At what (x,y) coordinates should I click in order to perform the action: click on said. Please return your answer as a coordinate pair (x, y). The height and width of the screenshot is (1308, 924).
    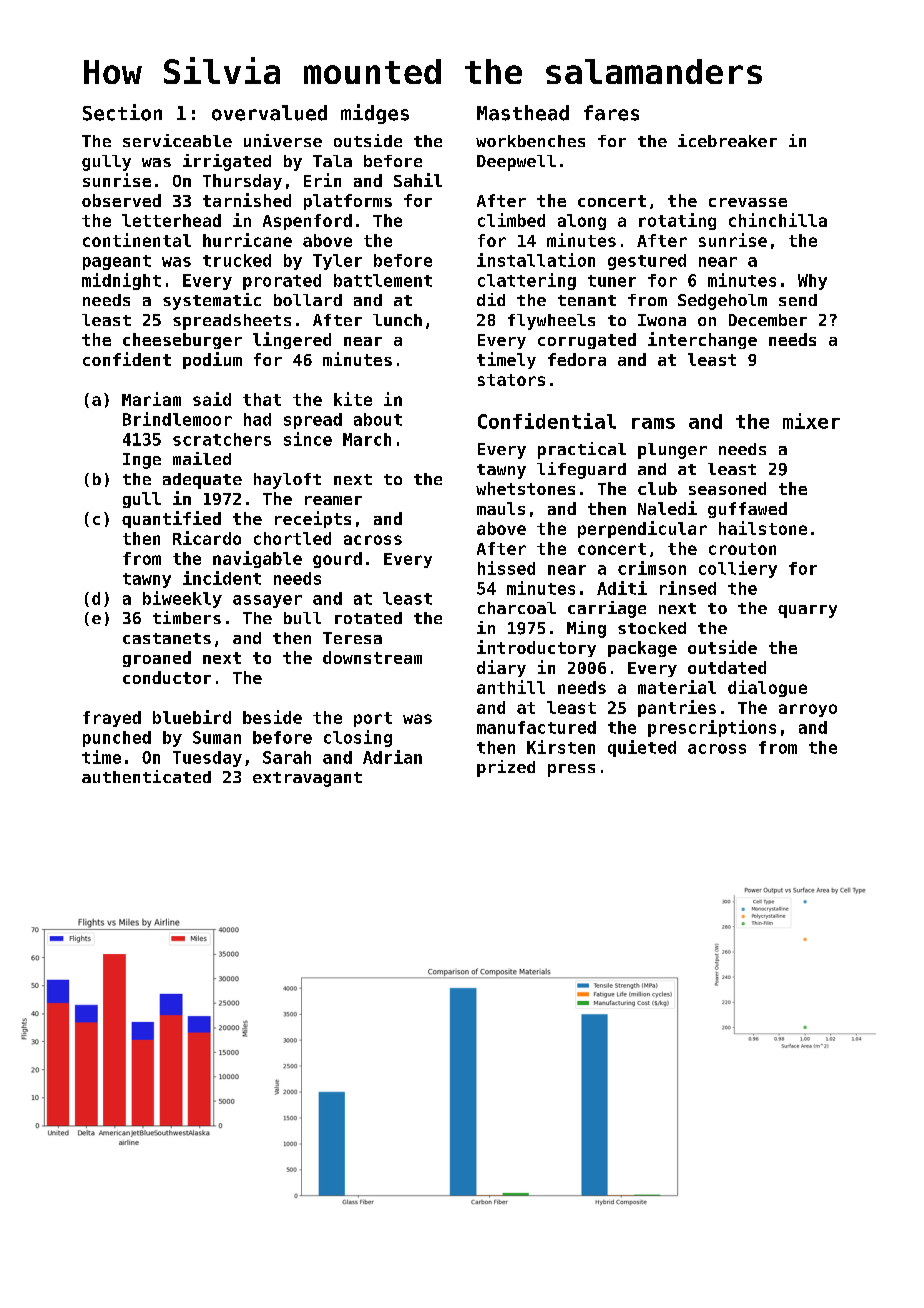
    Looking at the image, I should click on (212, 399).
